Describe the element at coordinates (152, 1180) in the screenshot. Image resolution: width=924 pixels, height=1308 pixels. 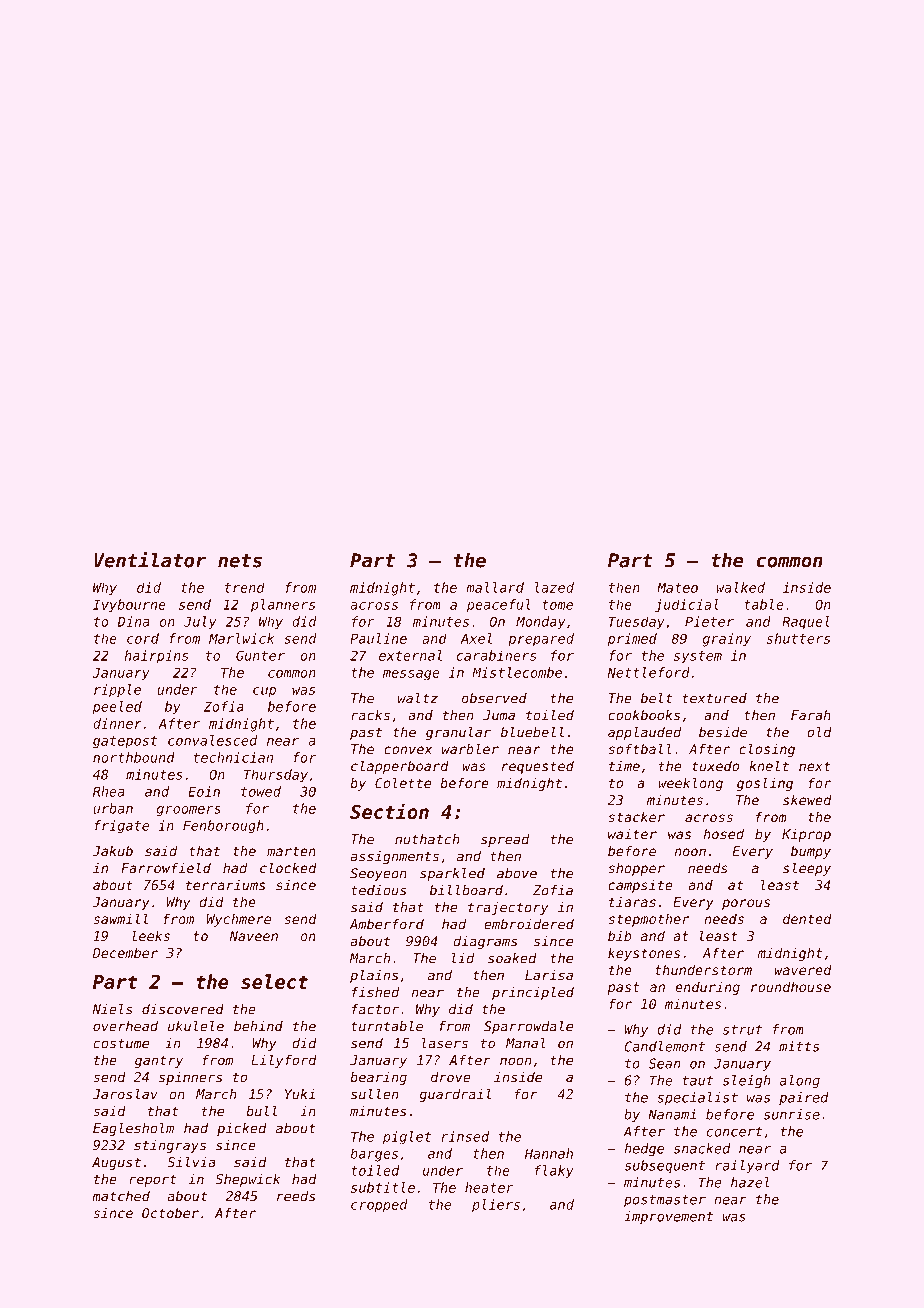
I see `report` at that location.
